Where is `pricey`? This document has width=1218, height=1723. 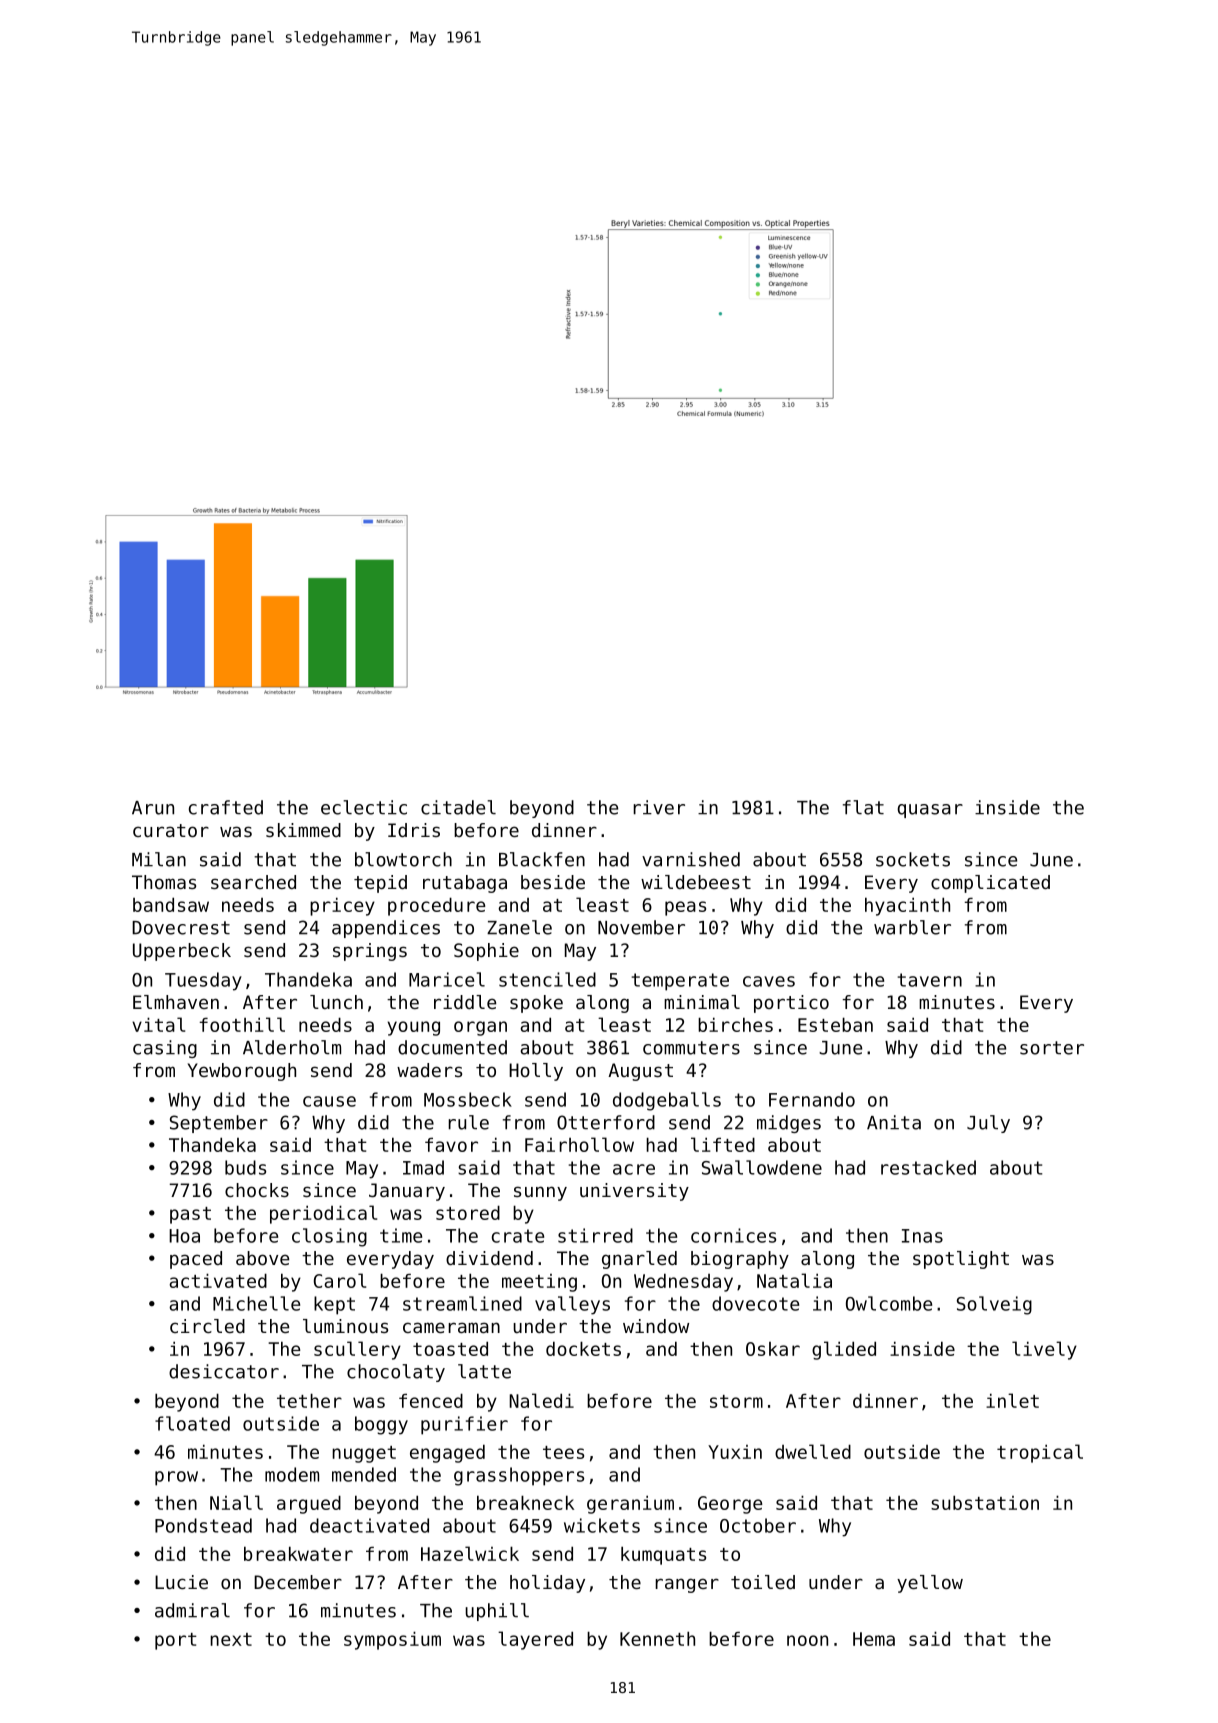 pricey is located at coordinates (342, 906).
